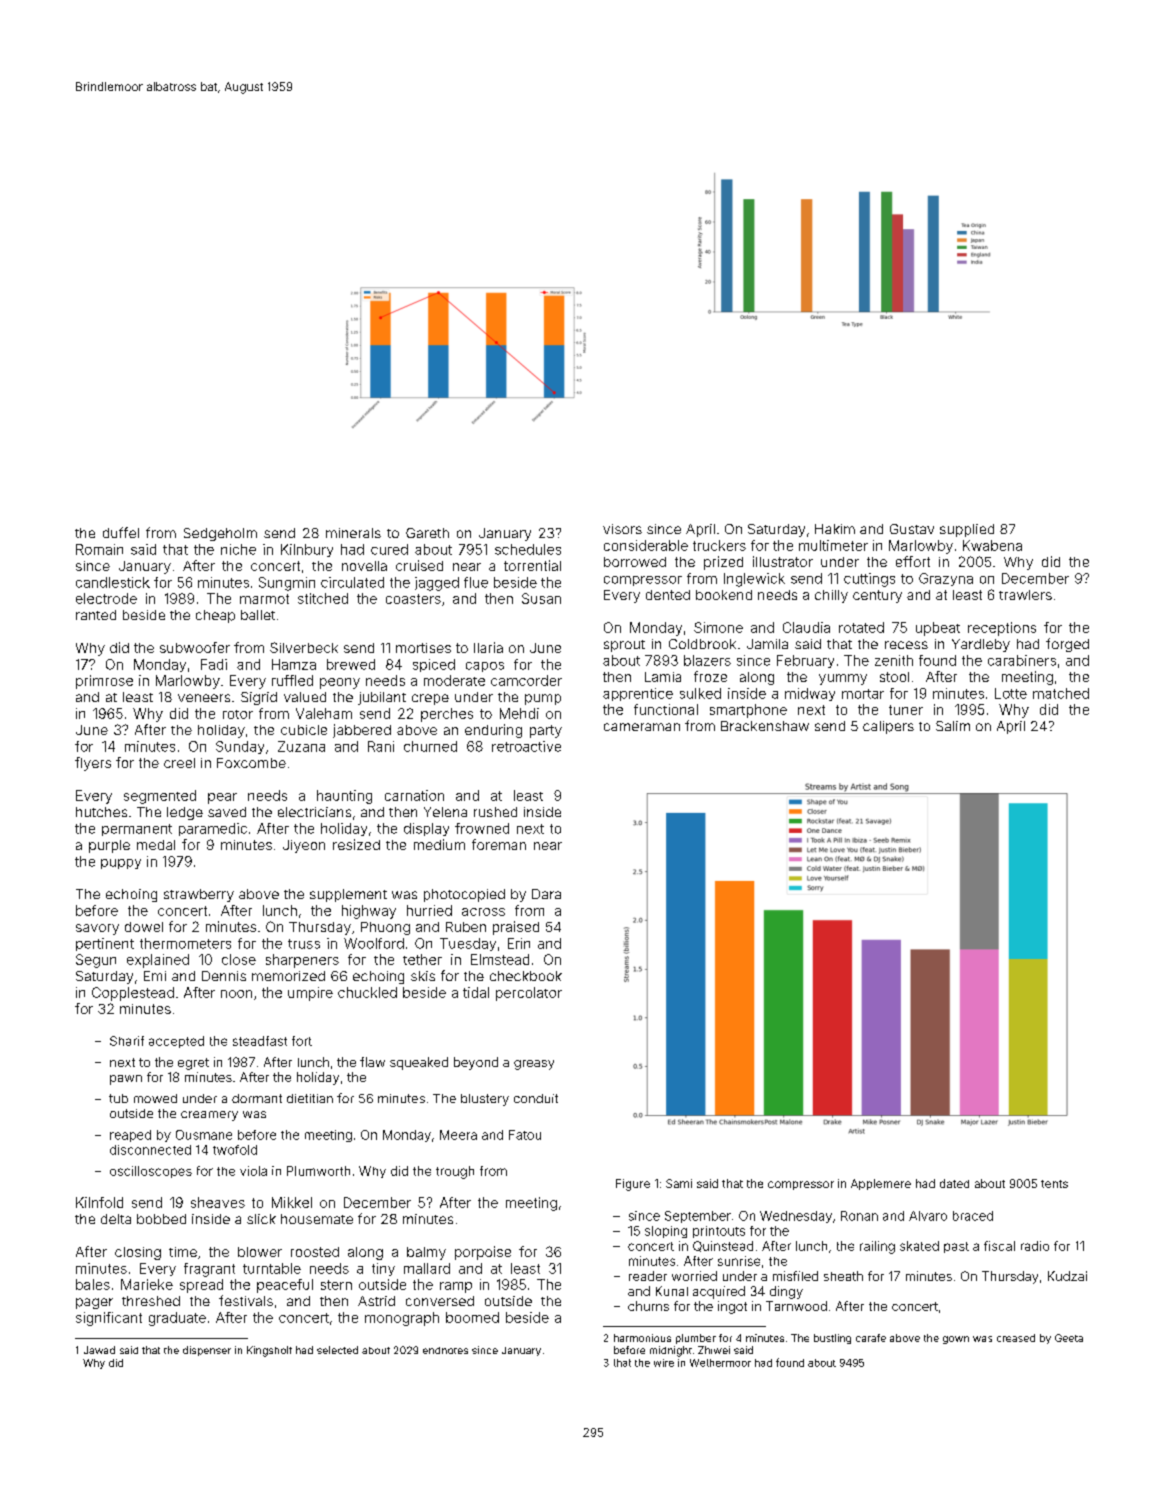  I want to click on percolator, so click(529, 994).
